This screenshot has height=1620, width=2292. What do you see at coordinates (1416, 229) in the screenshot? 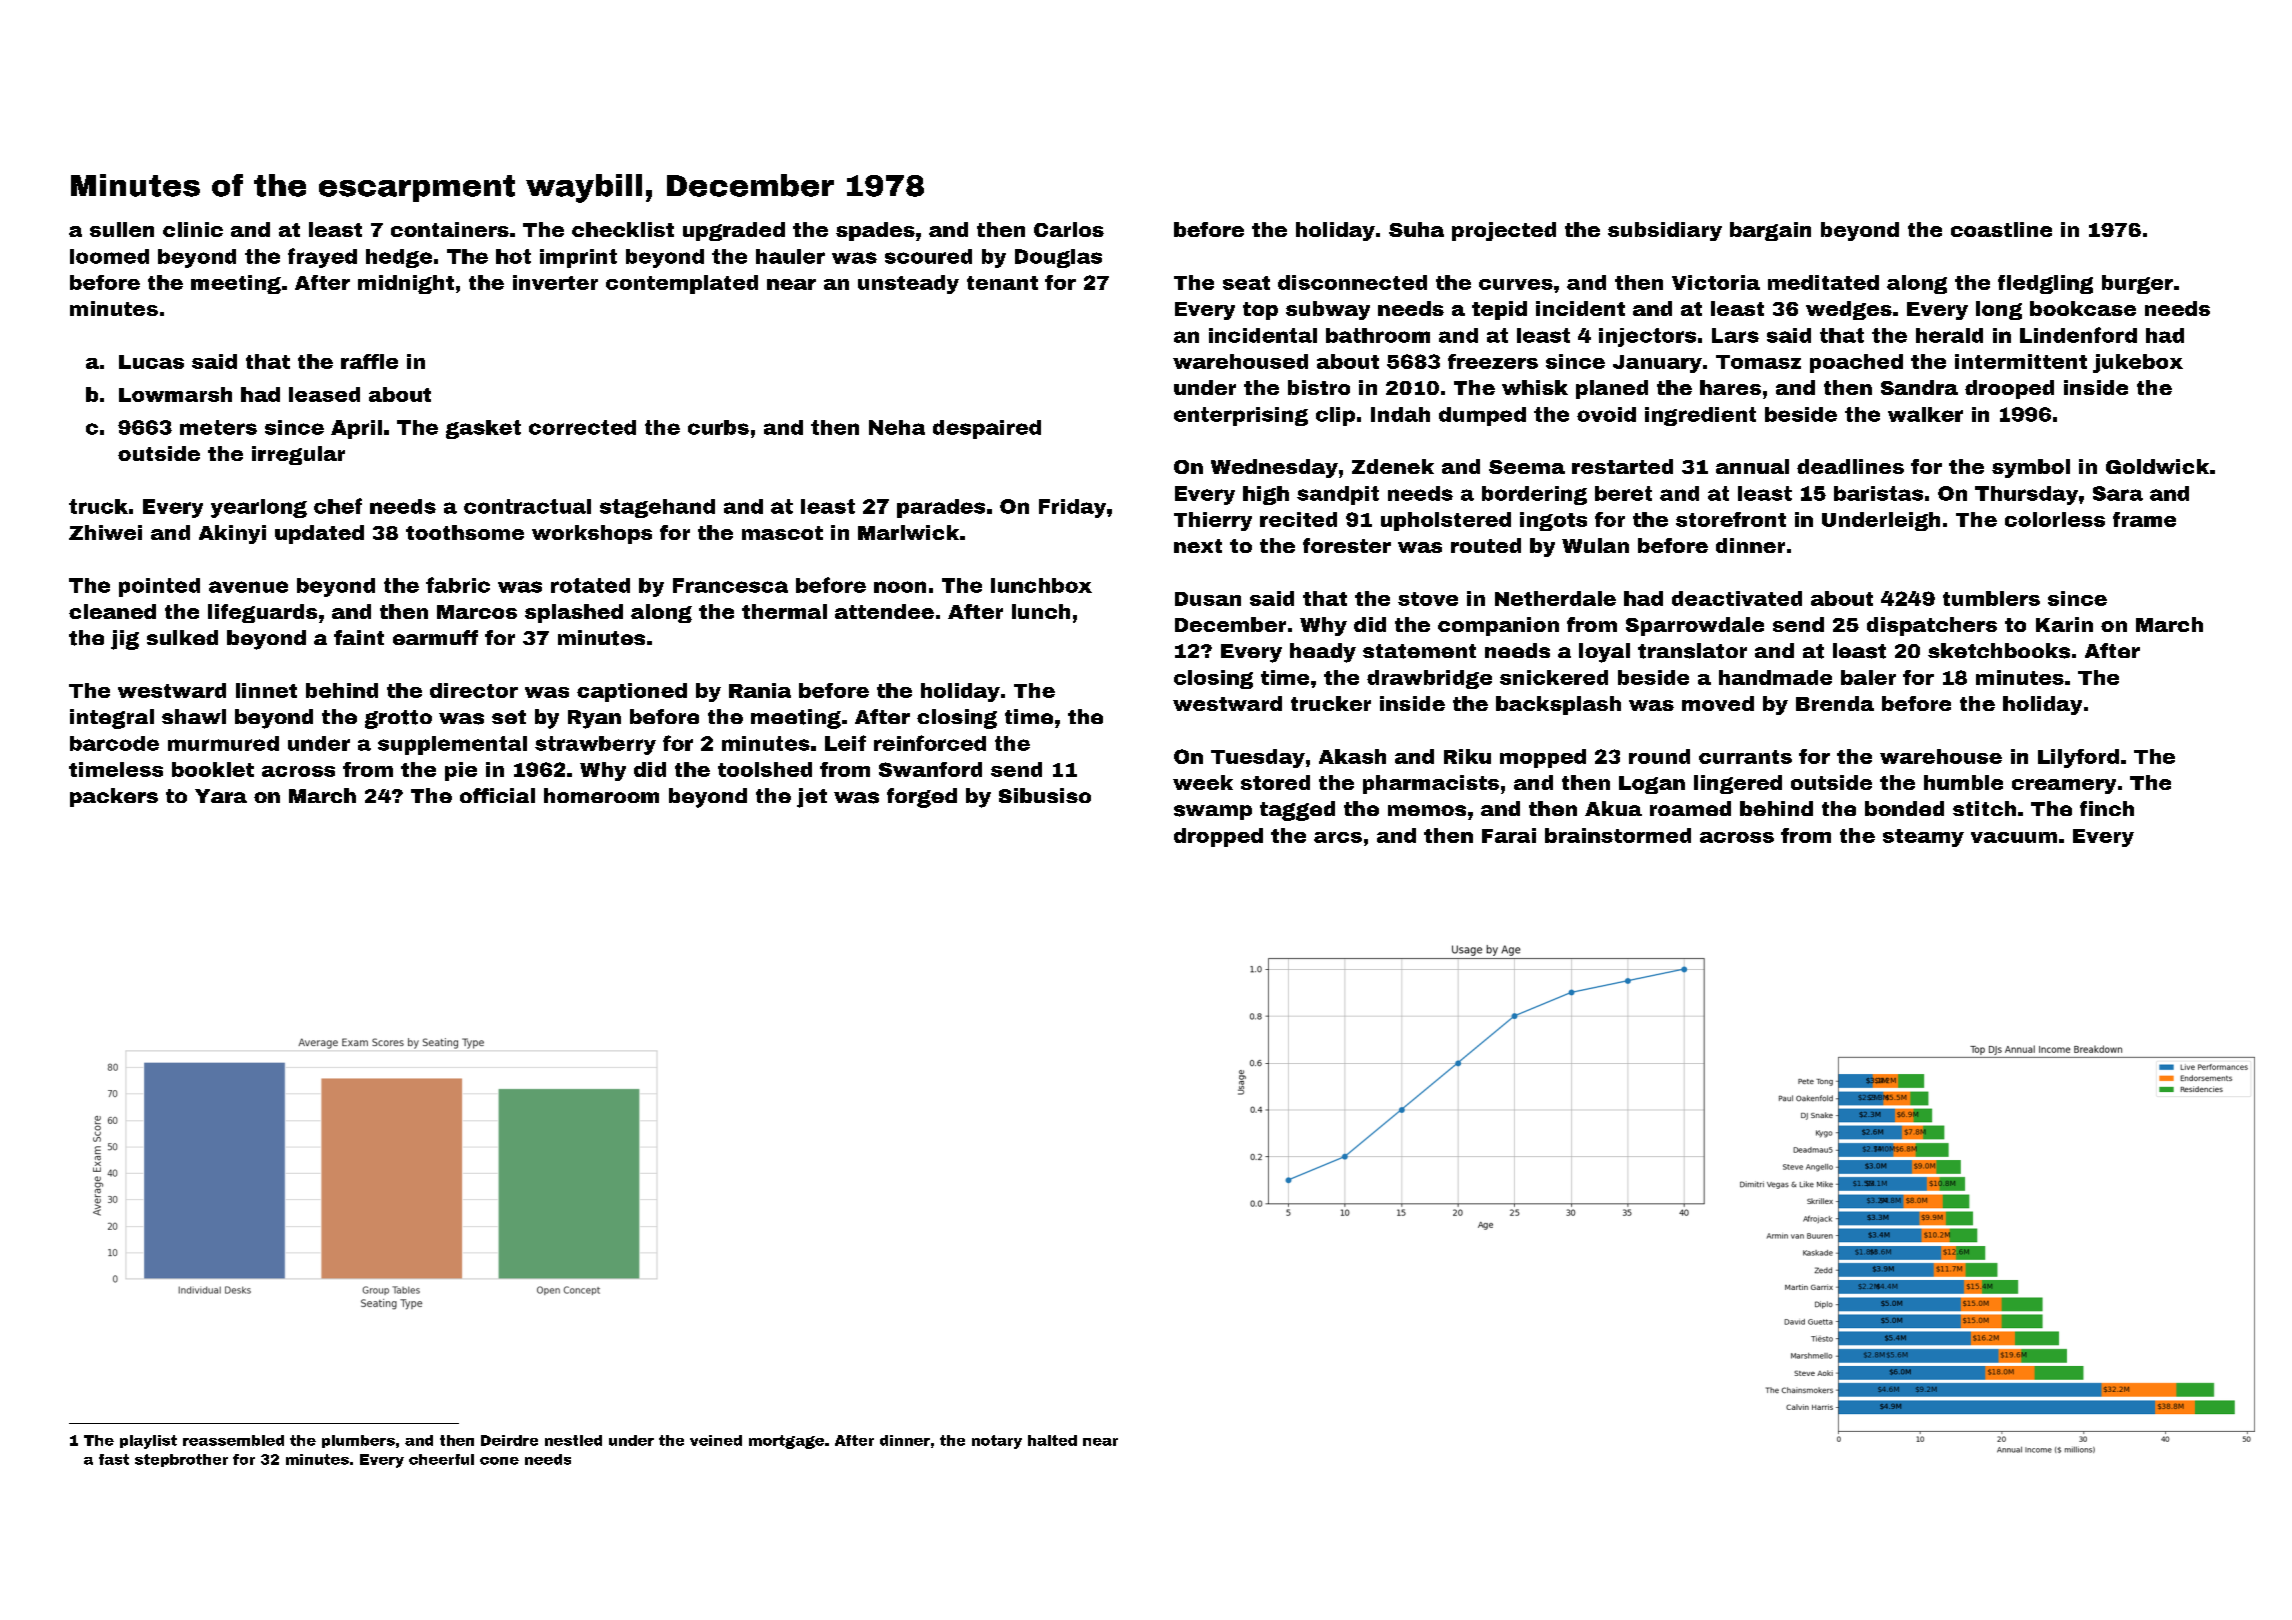
I see `Suha` at bounding box center [1416, 229].
